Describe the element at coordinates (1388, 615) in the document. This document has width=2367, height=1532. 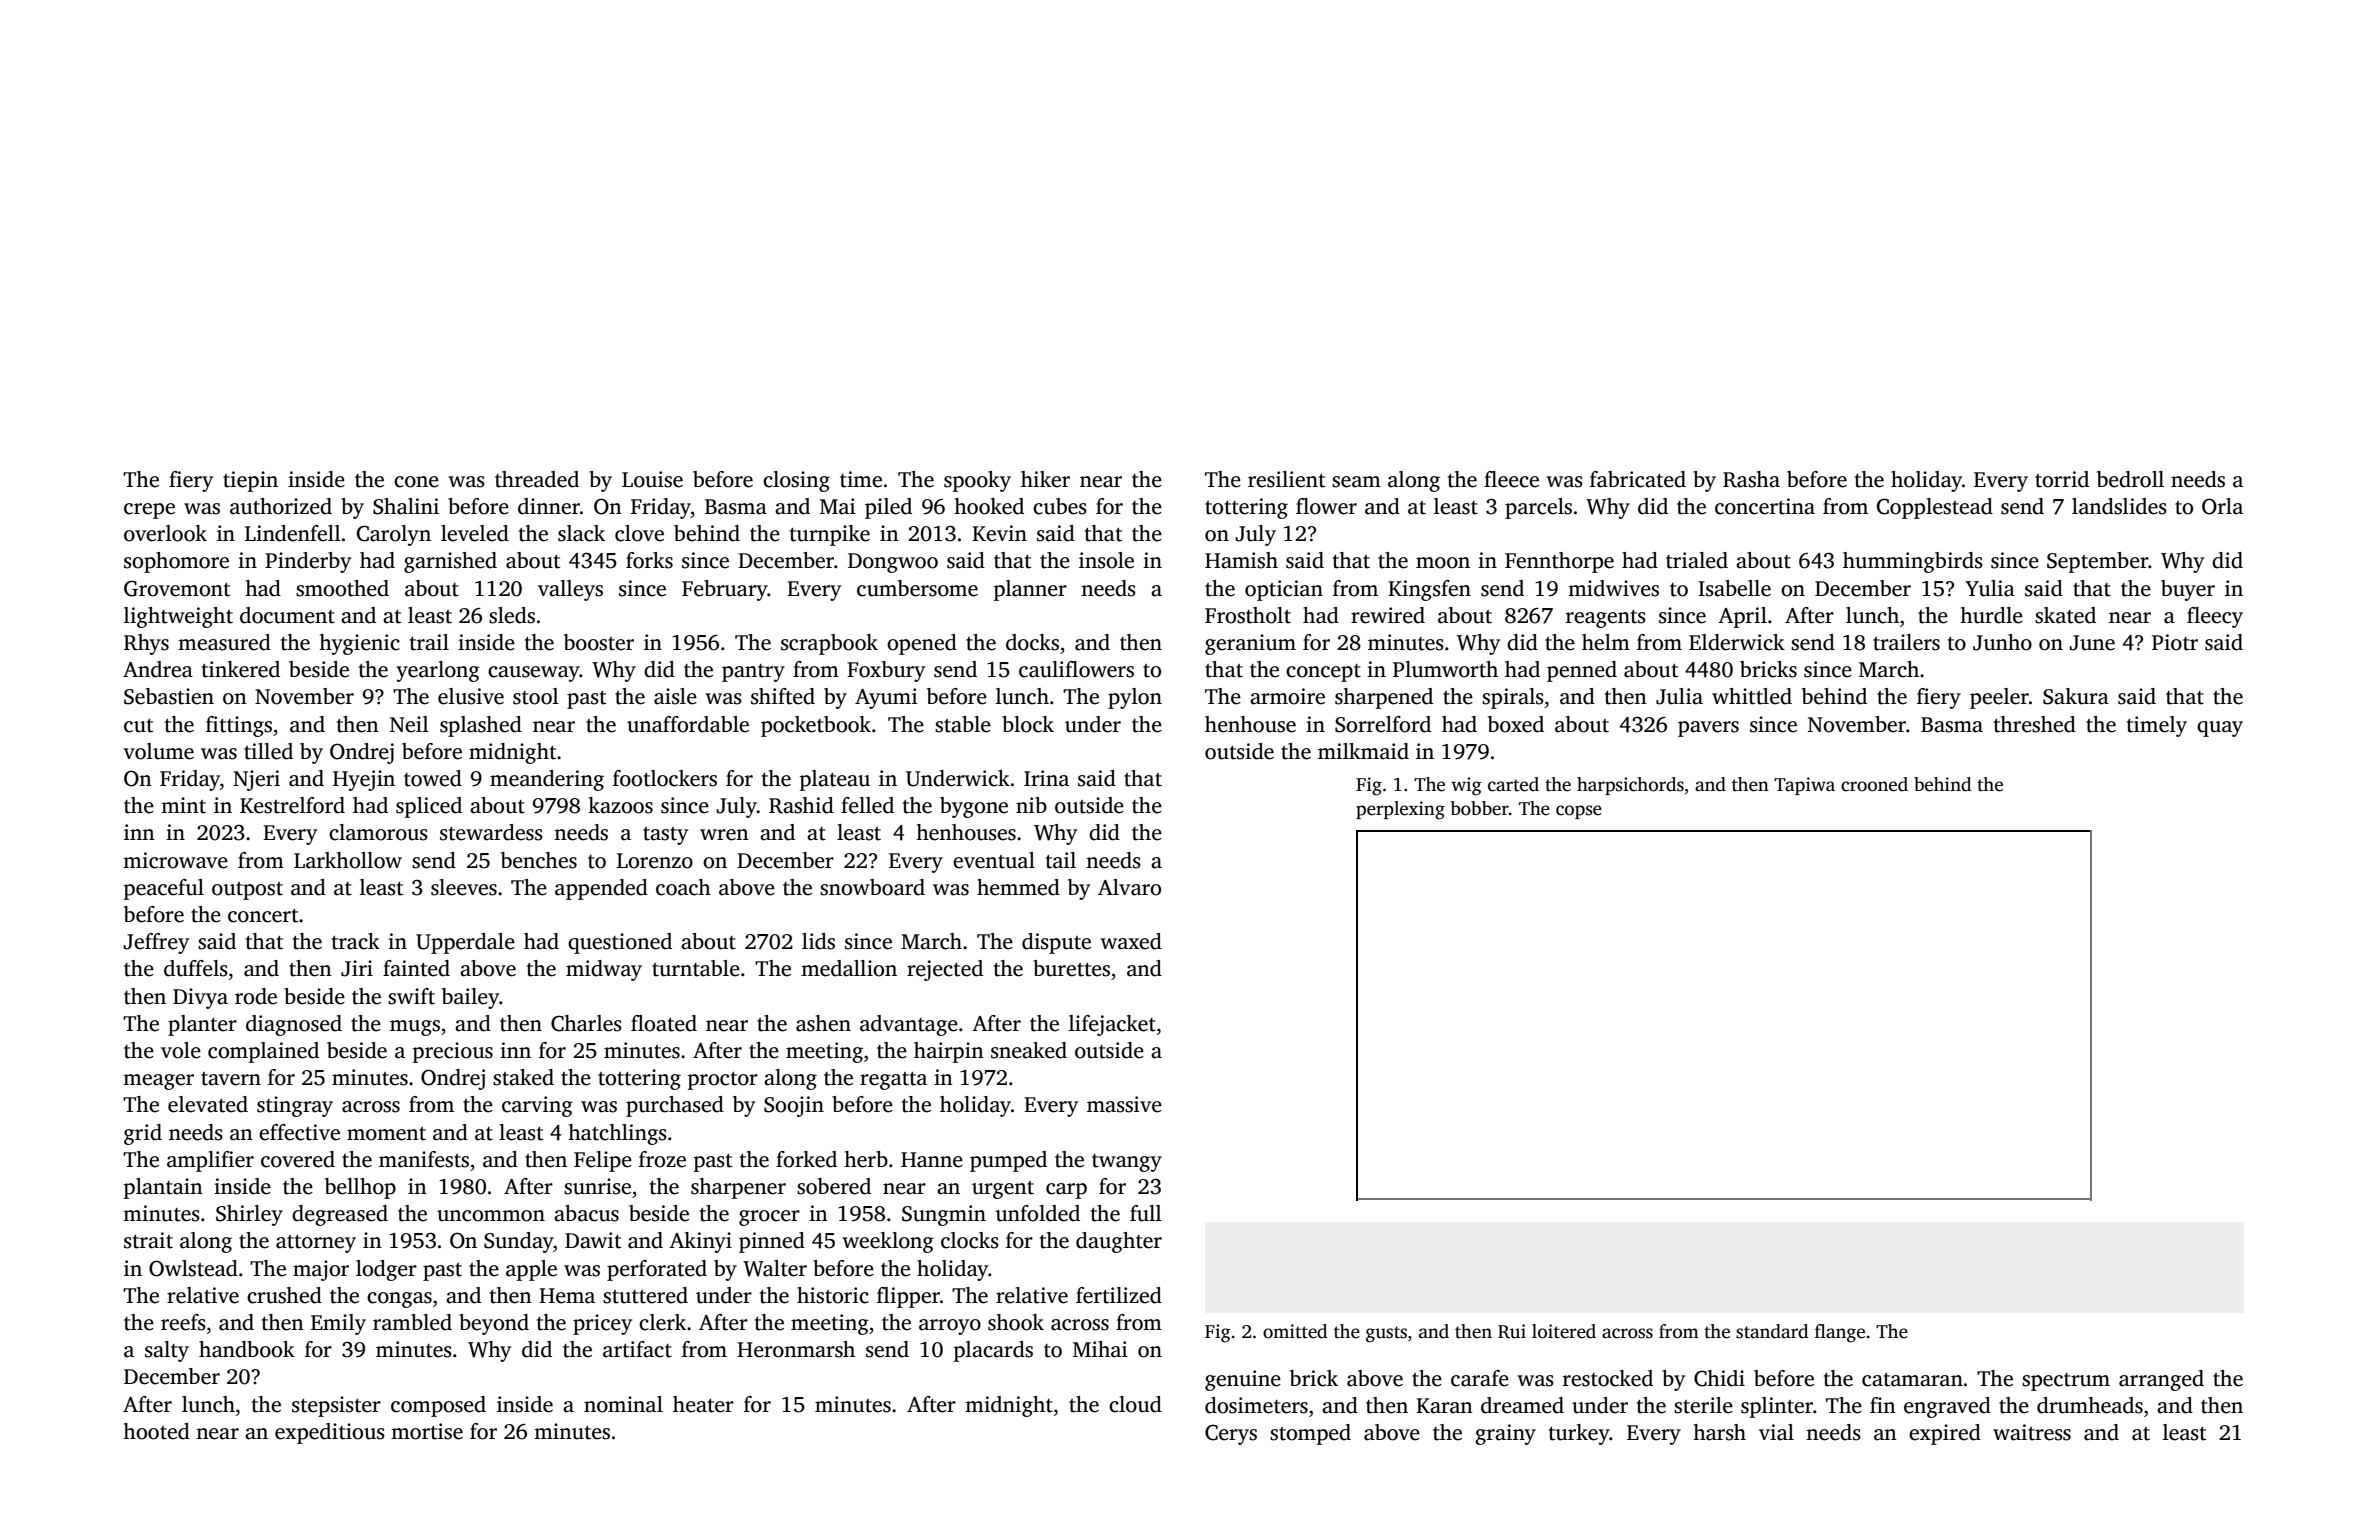
I see `rewired` at that location.
